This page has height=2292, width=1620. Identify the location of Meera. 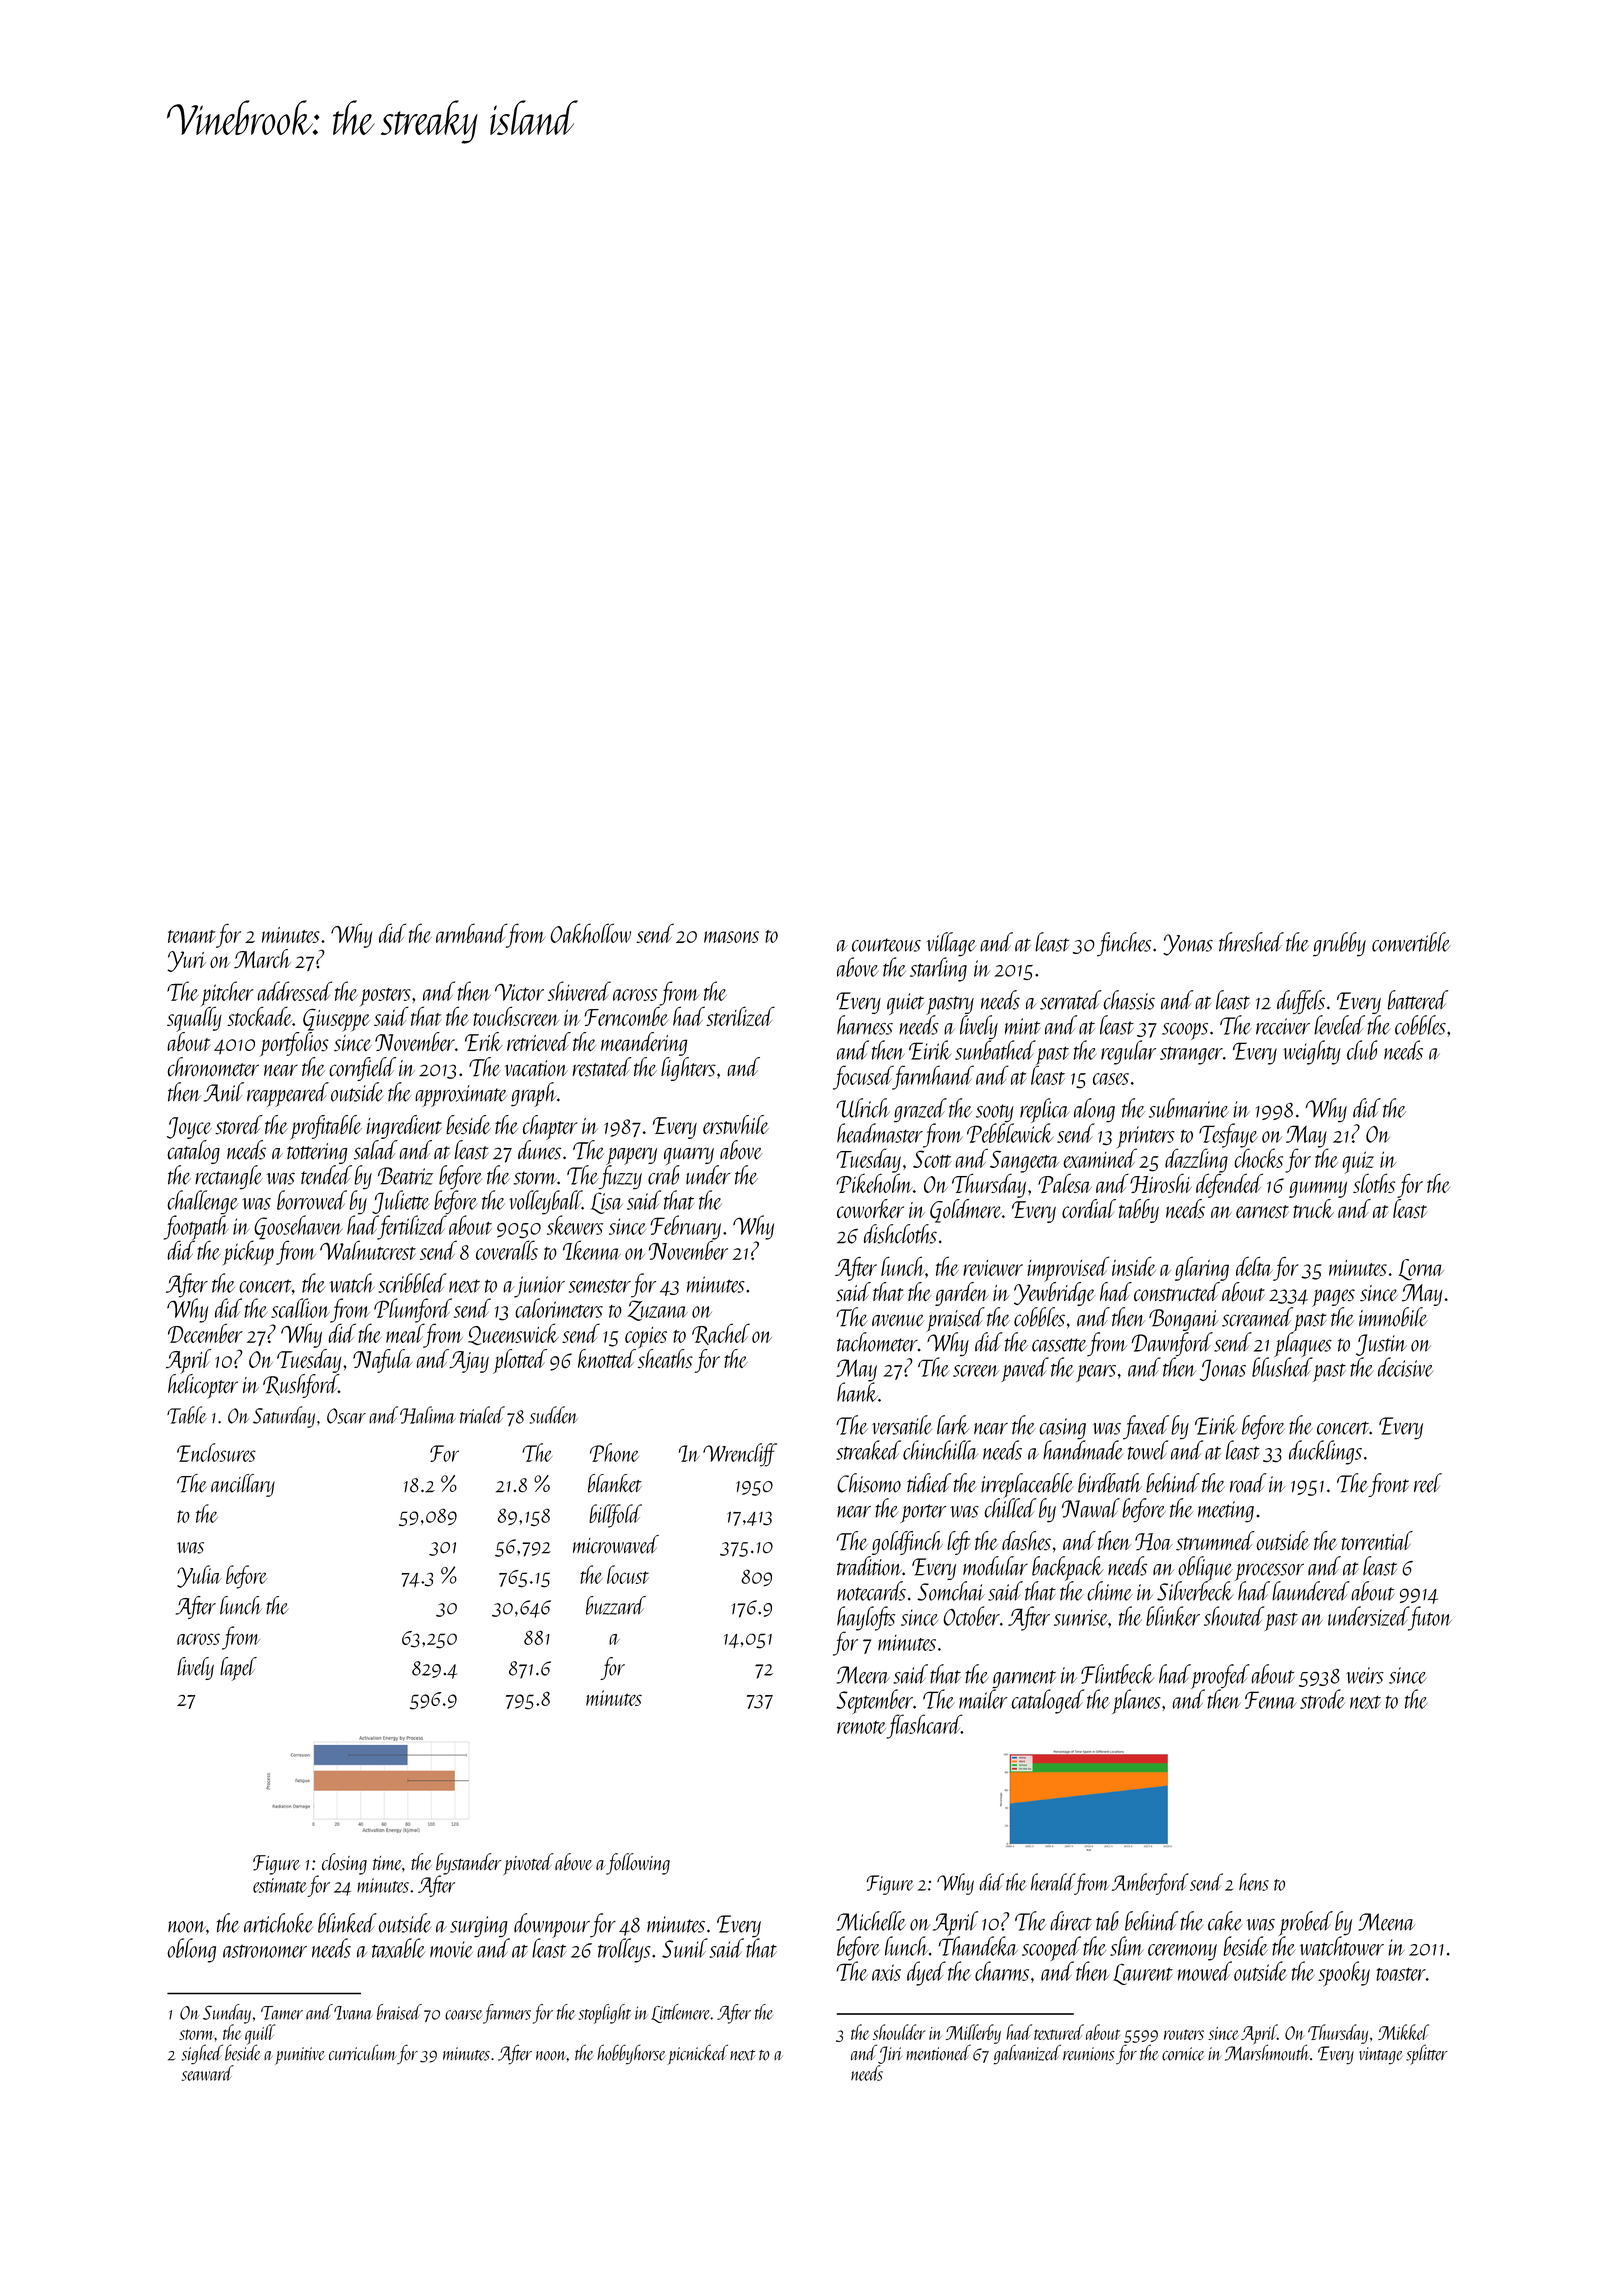
(863, 1675).
